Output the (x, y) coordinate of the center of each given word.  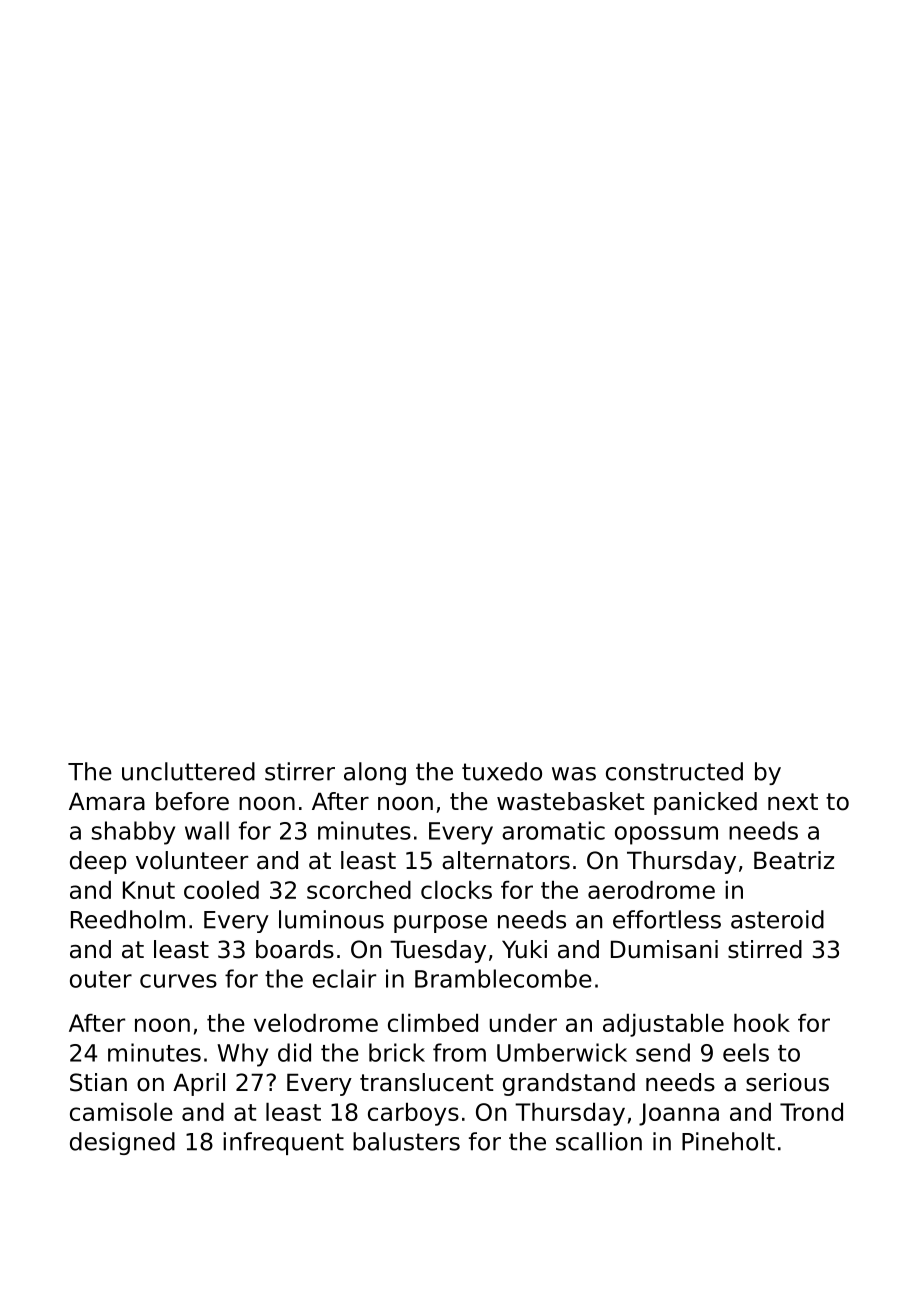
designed (122, 1143)
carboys (413, 1114)
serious (787, 1082)
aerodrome (651, 890)
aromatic (553, 830)
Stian (98, 1082)
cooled (221, 890)
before (192, 801)
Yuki (524, 949)
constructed (674, 771)
